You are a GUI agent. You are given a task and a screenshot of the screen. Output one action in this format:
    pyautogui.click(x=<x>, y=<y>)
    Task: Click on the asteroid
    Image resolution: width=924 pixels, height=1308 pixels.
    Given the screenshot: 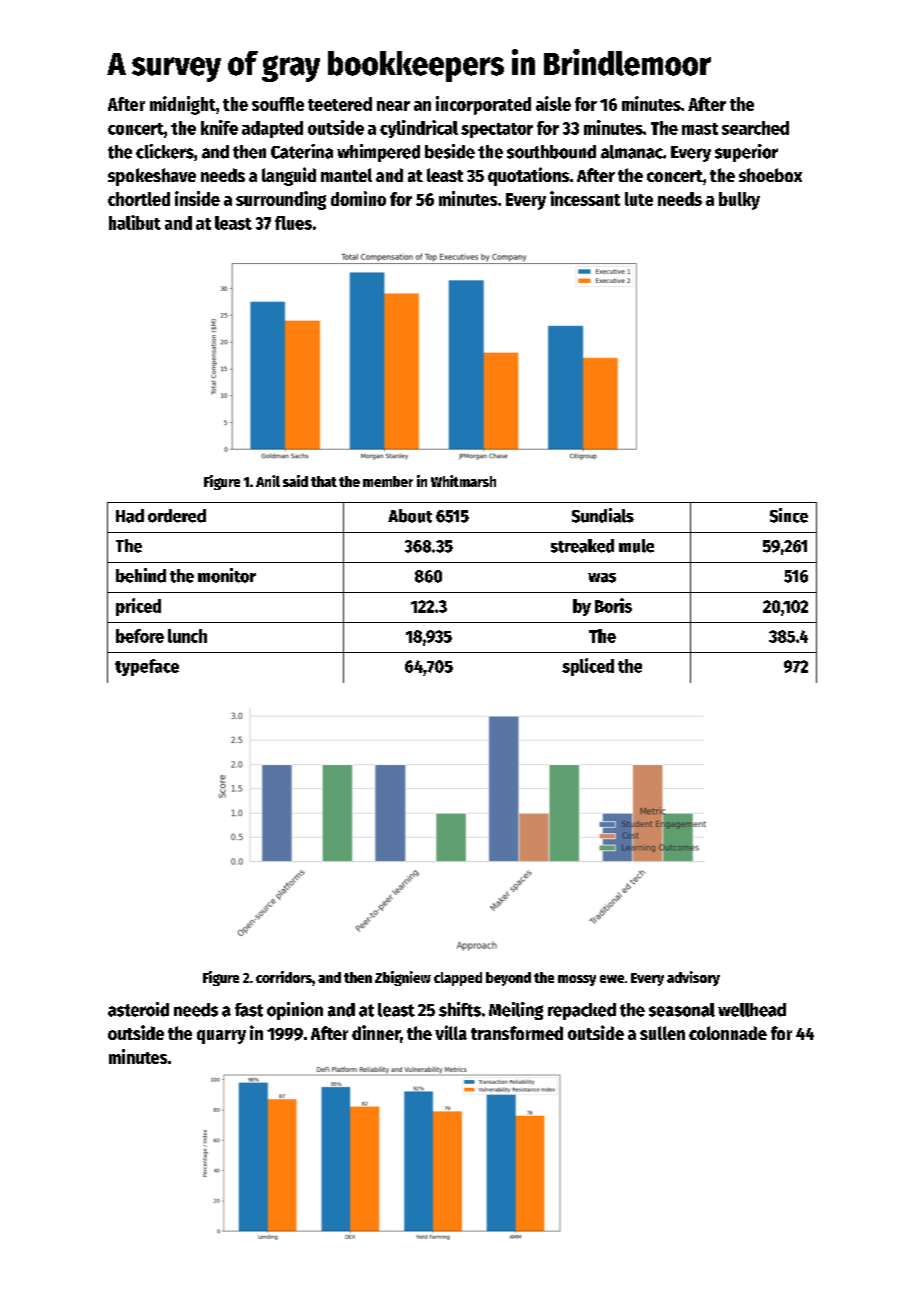 What is the action you would take?
    pyautogui.click(x=138, y=1009)
